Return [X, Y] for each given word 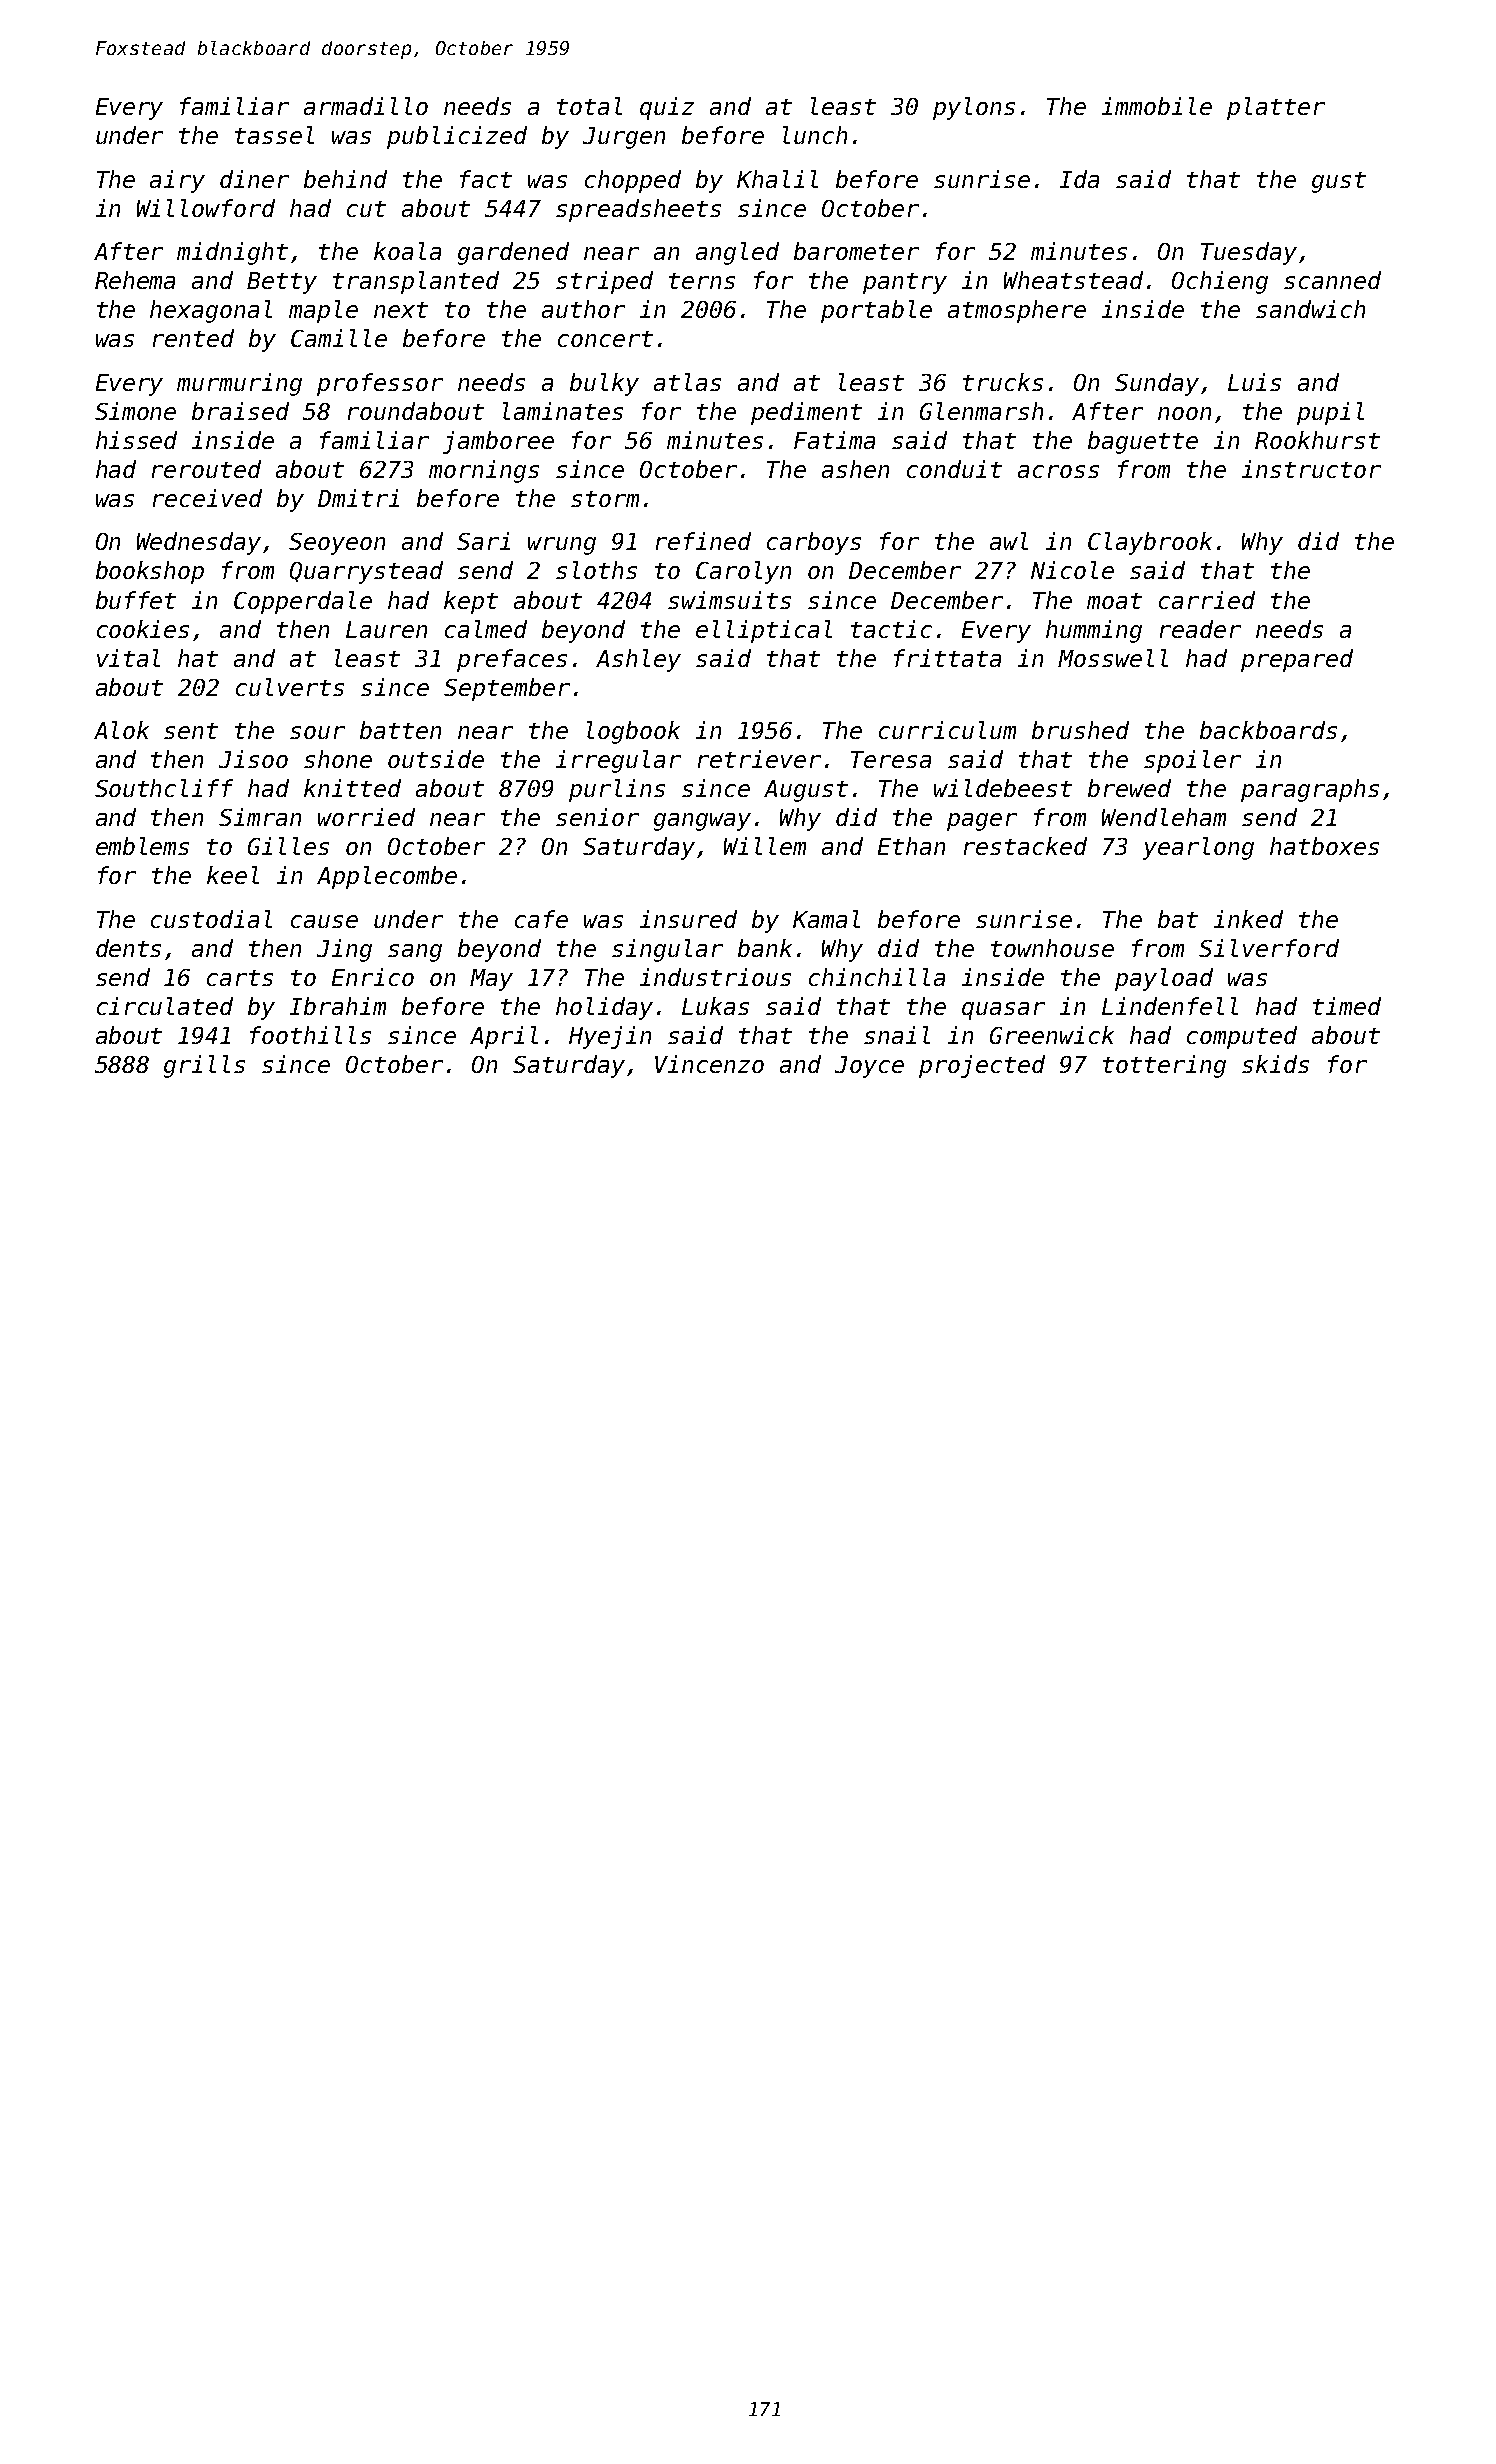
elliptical [764, 631]
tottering [1164, 1066]
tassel [274, 135]
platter [1276, 108]
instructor [1311, 469]
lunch [815, 135]
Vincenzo [709, 1064]
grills [204, 1066]
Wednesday [199, 543]
